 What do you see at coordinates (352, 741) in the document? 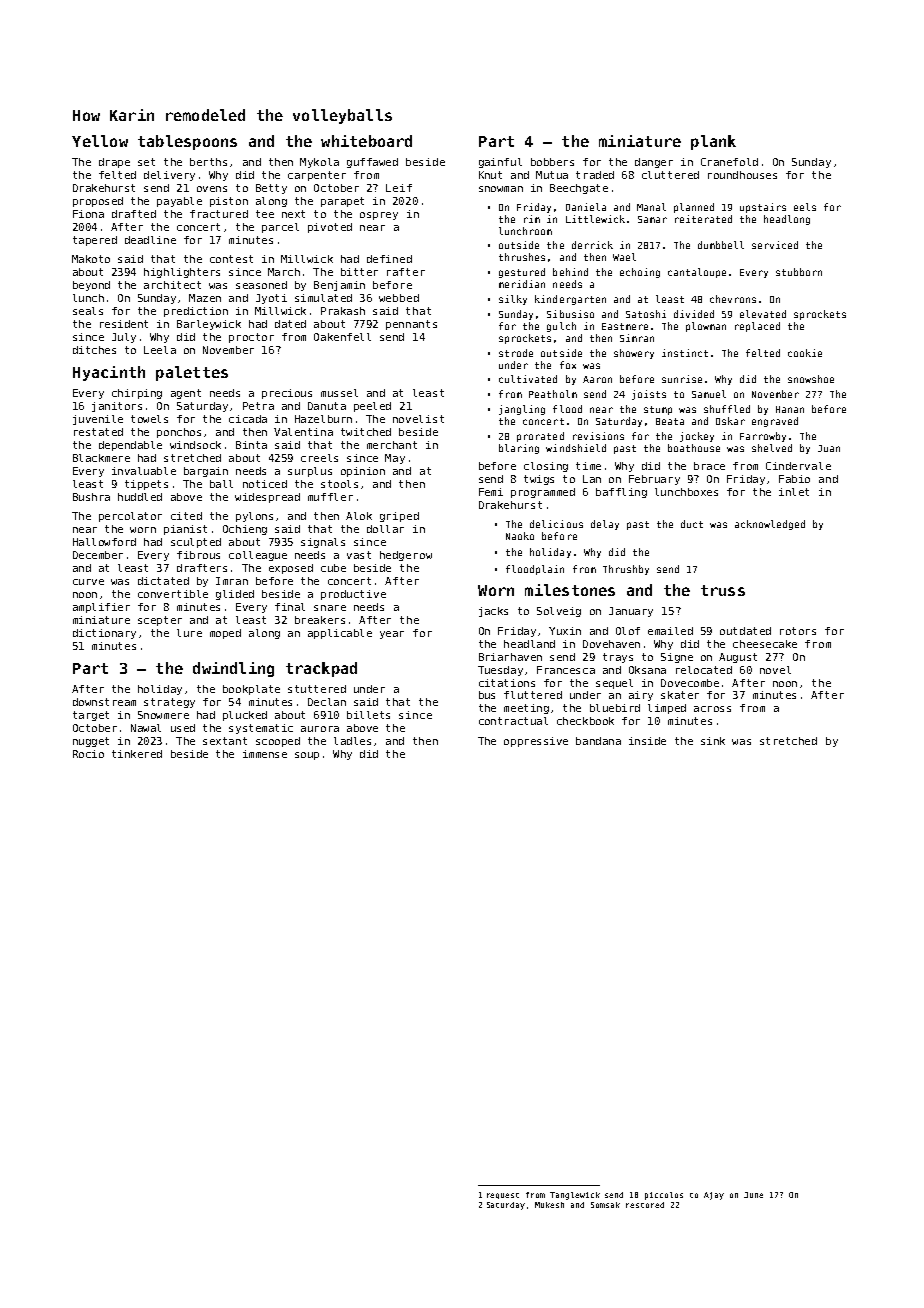
I see `ladles` at bounding box center [352, 741].
